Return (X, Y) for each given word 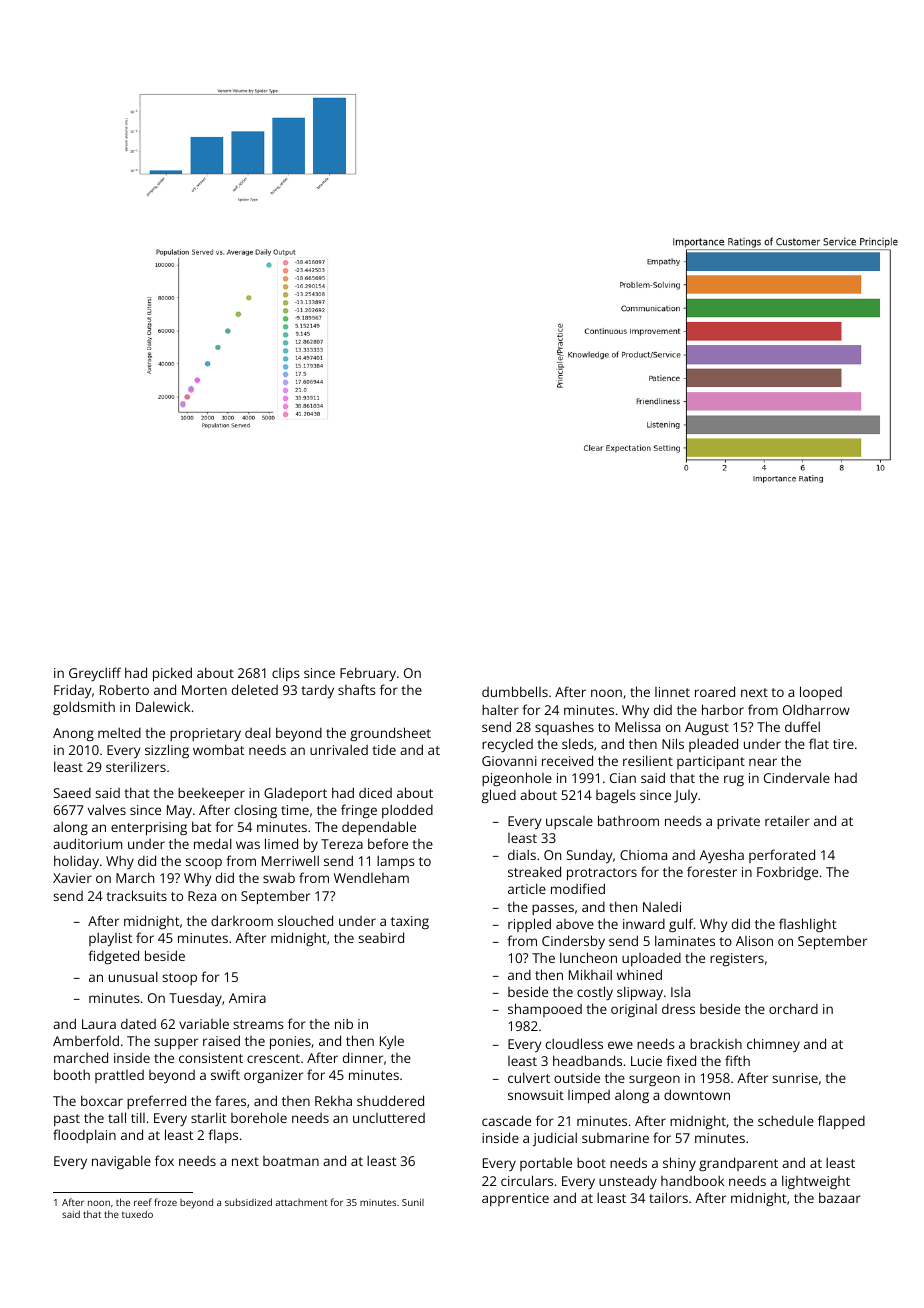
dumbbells (515, 691)
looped (821, 693)
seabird (381, 937)
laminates (685, 940)
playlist (110, 939)
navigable (121, 1162)
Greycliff (95, 674)
